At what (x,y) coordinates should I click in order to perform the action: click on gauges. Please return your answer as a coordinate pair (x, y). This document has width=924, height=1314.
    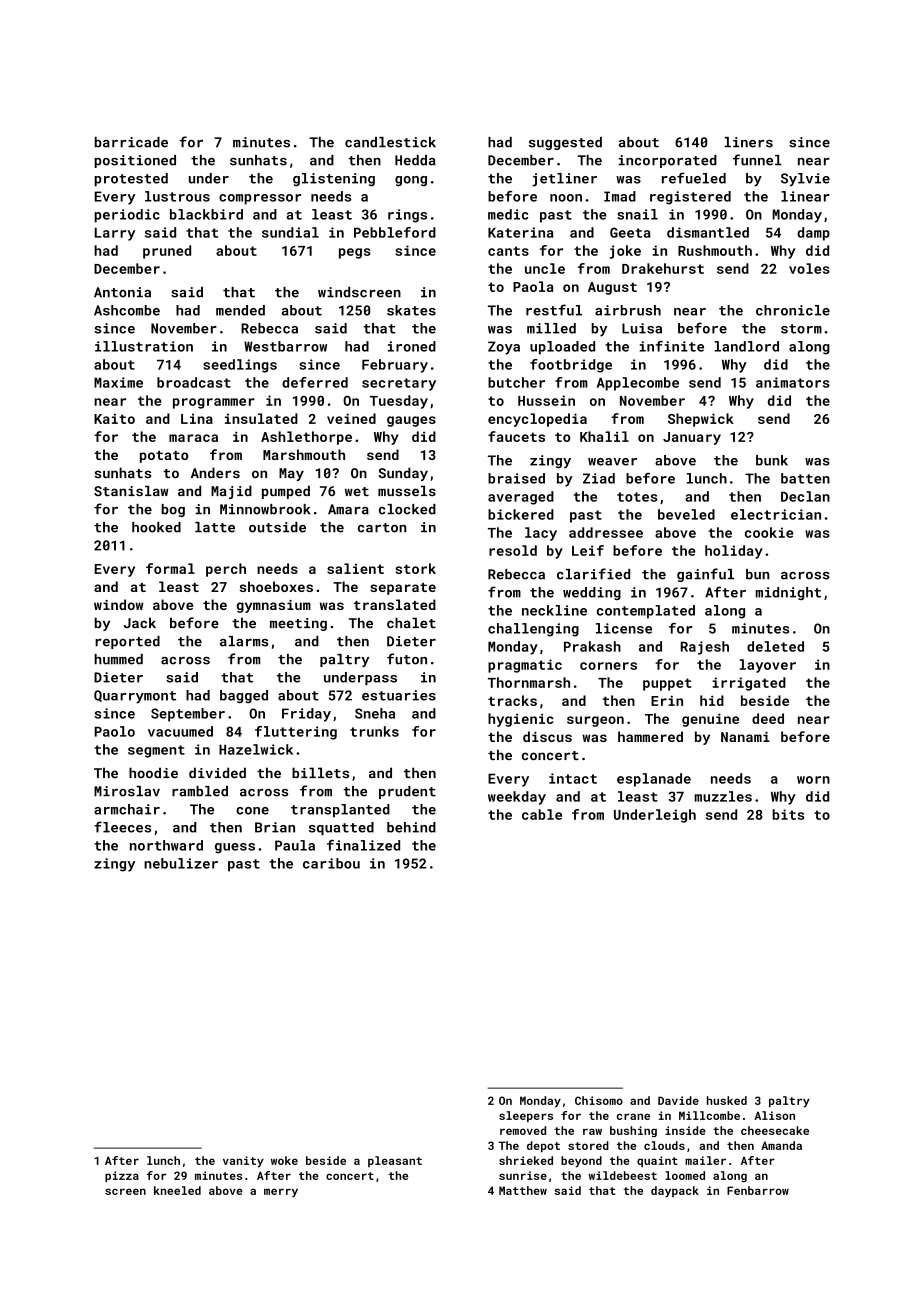
    Looking at the image, I should click on (411, 421).
